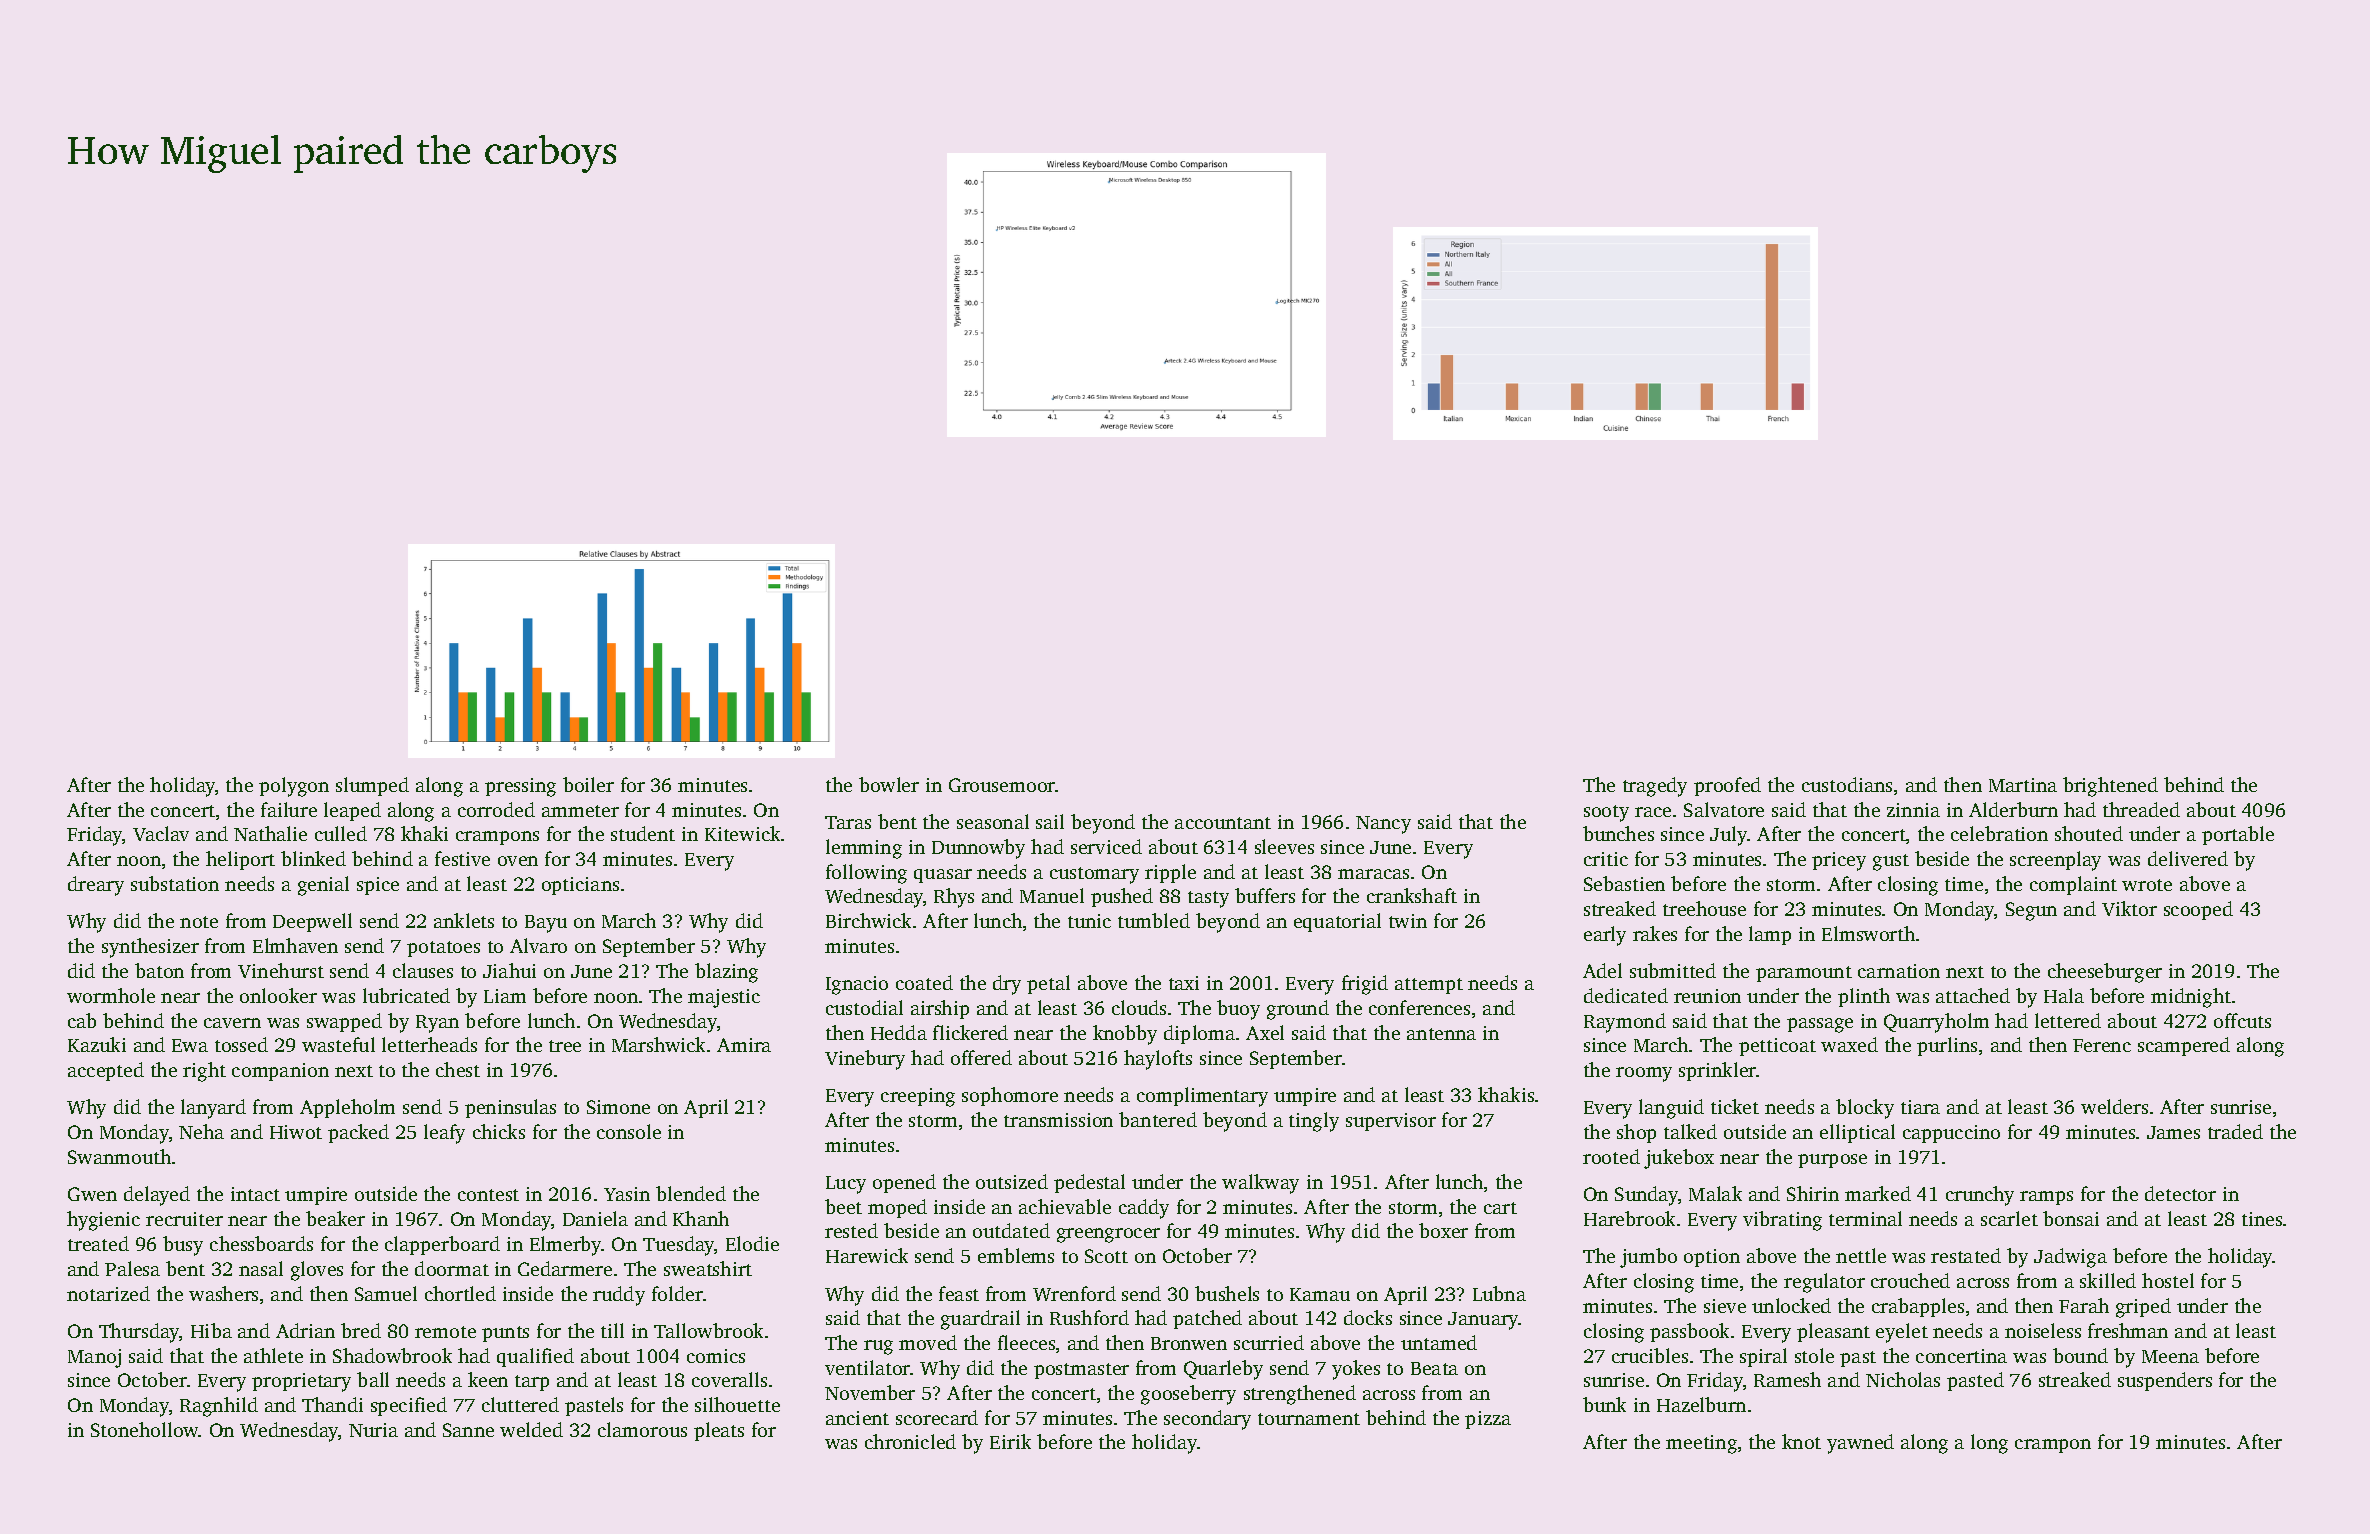 Image resolution: width=2370 pixels, height=1534 pixels. Describe the element at coordinates (378, 886) in the screenshot. I see `spice` at that location.
